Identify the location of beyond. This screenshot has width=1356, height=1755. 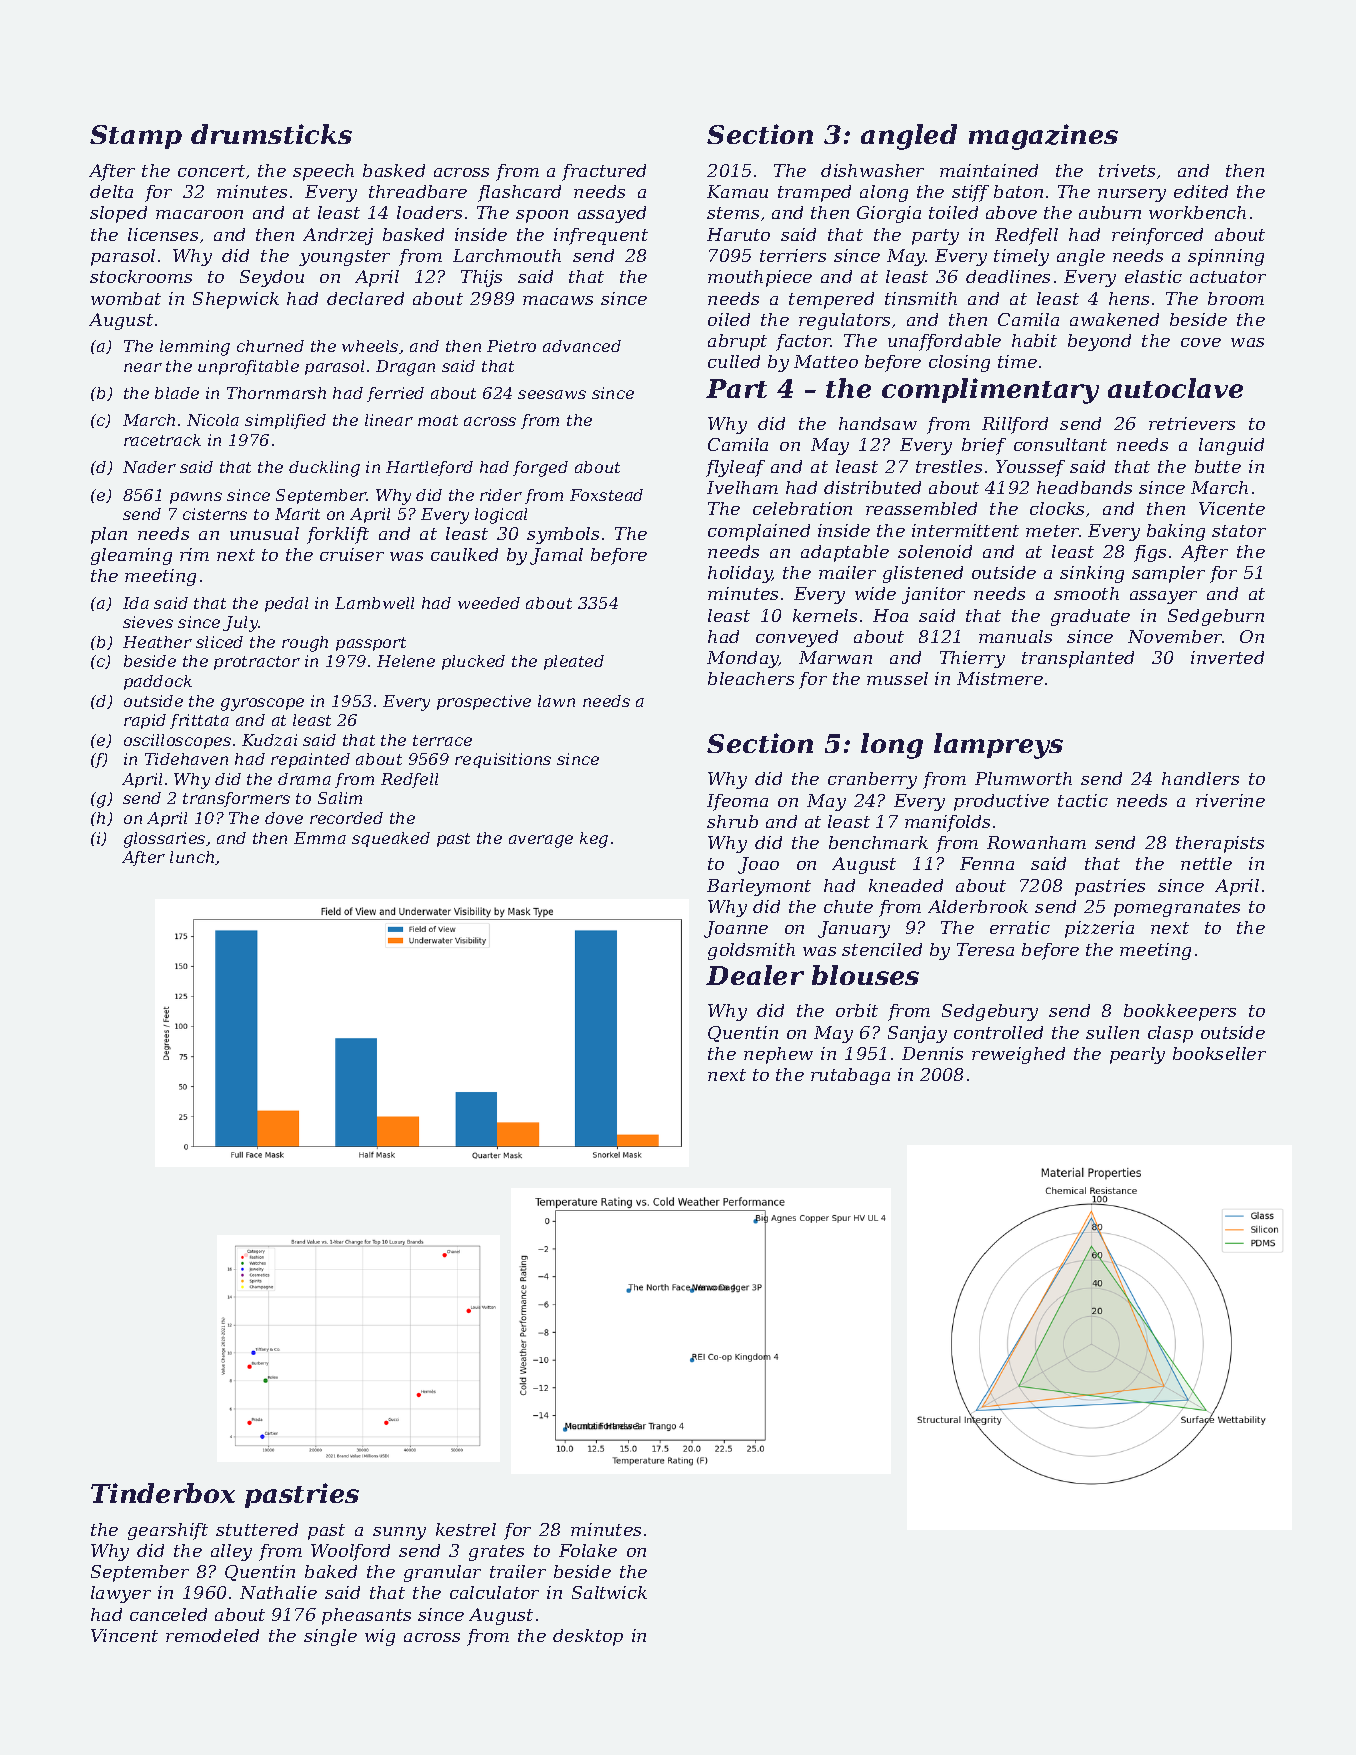
(1099, 342).
